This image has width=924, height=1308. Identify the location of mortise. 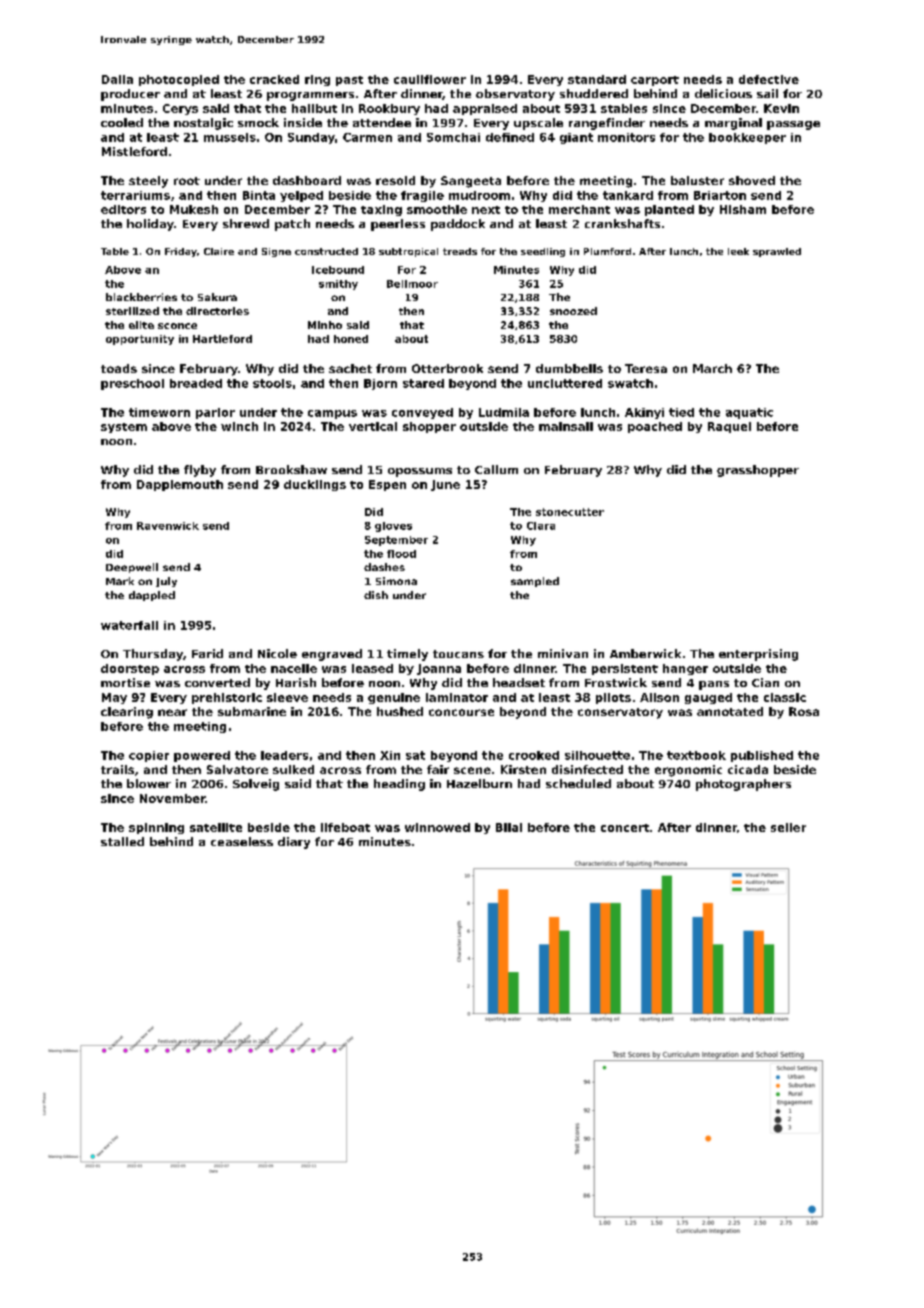
(125, 682).
